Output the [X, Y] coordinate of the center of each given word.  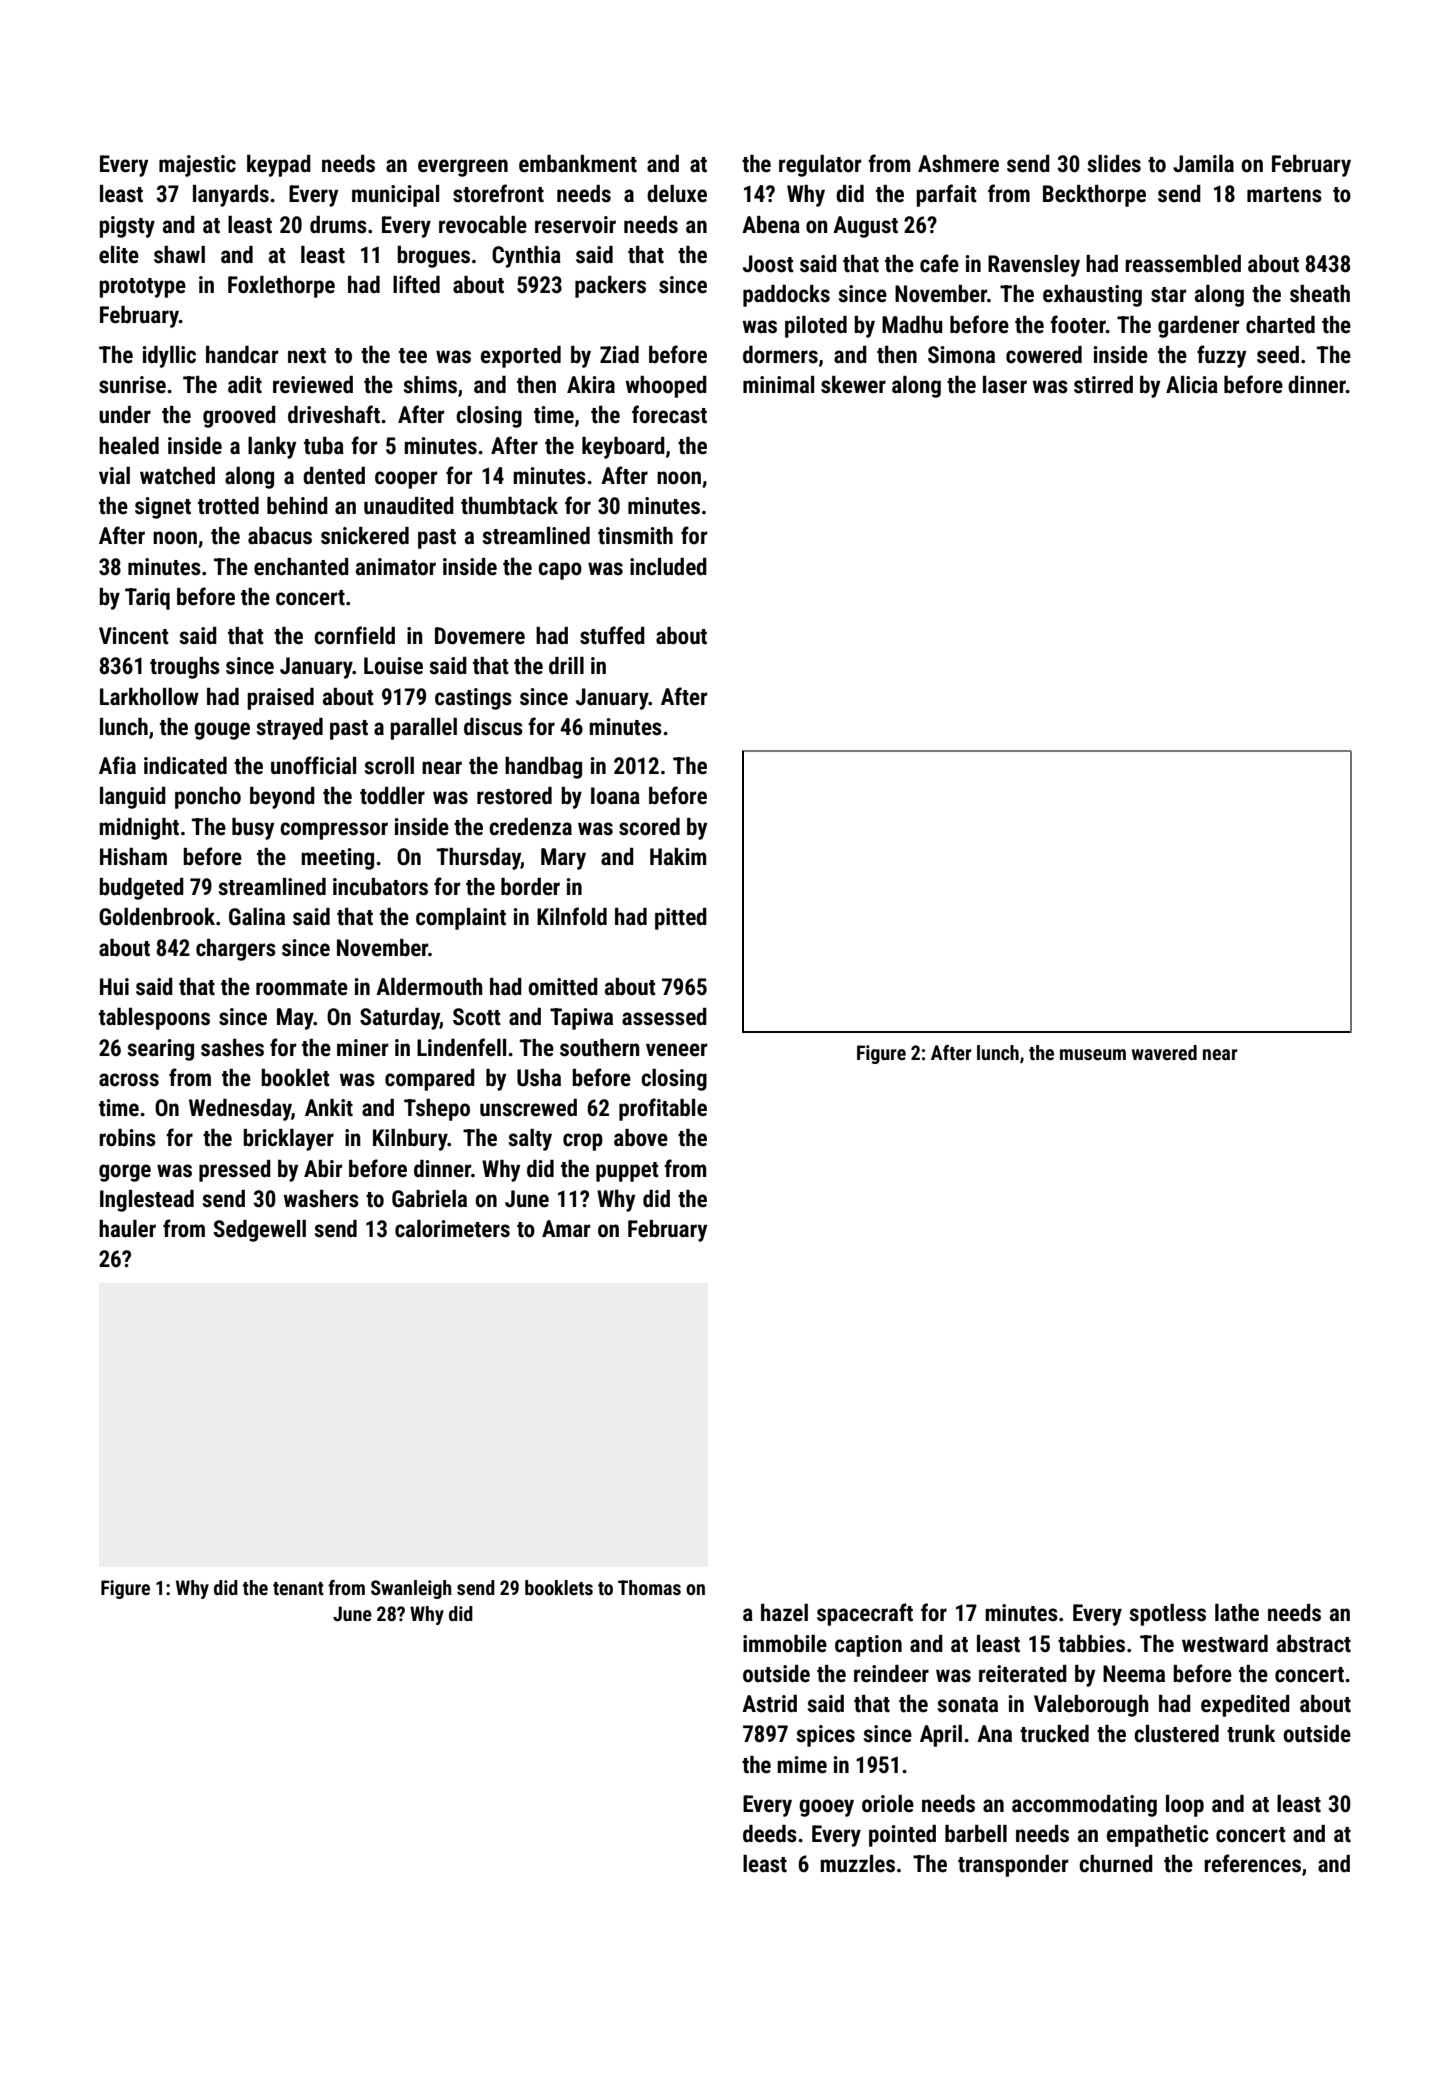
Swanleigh [411, 1589]
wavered [1164, 1052]
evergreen [463, 168]
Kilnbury [410, 1140]
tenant [298, 1588]
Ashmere [958, 164]
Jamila [1203, 164]
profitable [663, 1109]
